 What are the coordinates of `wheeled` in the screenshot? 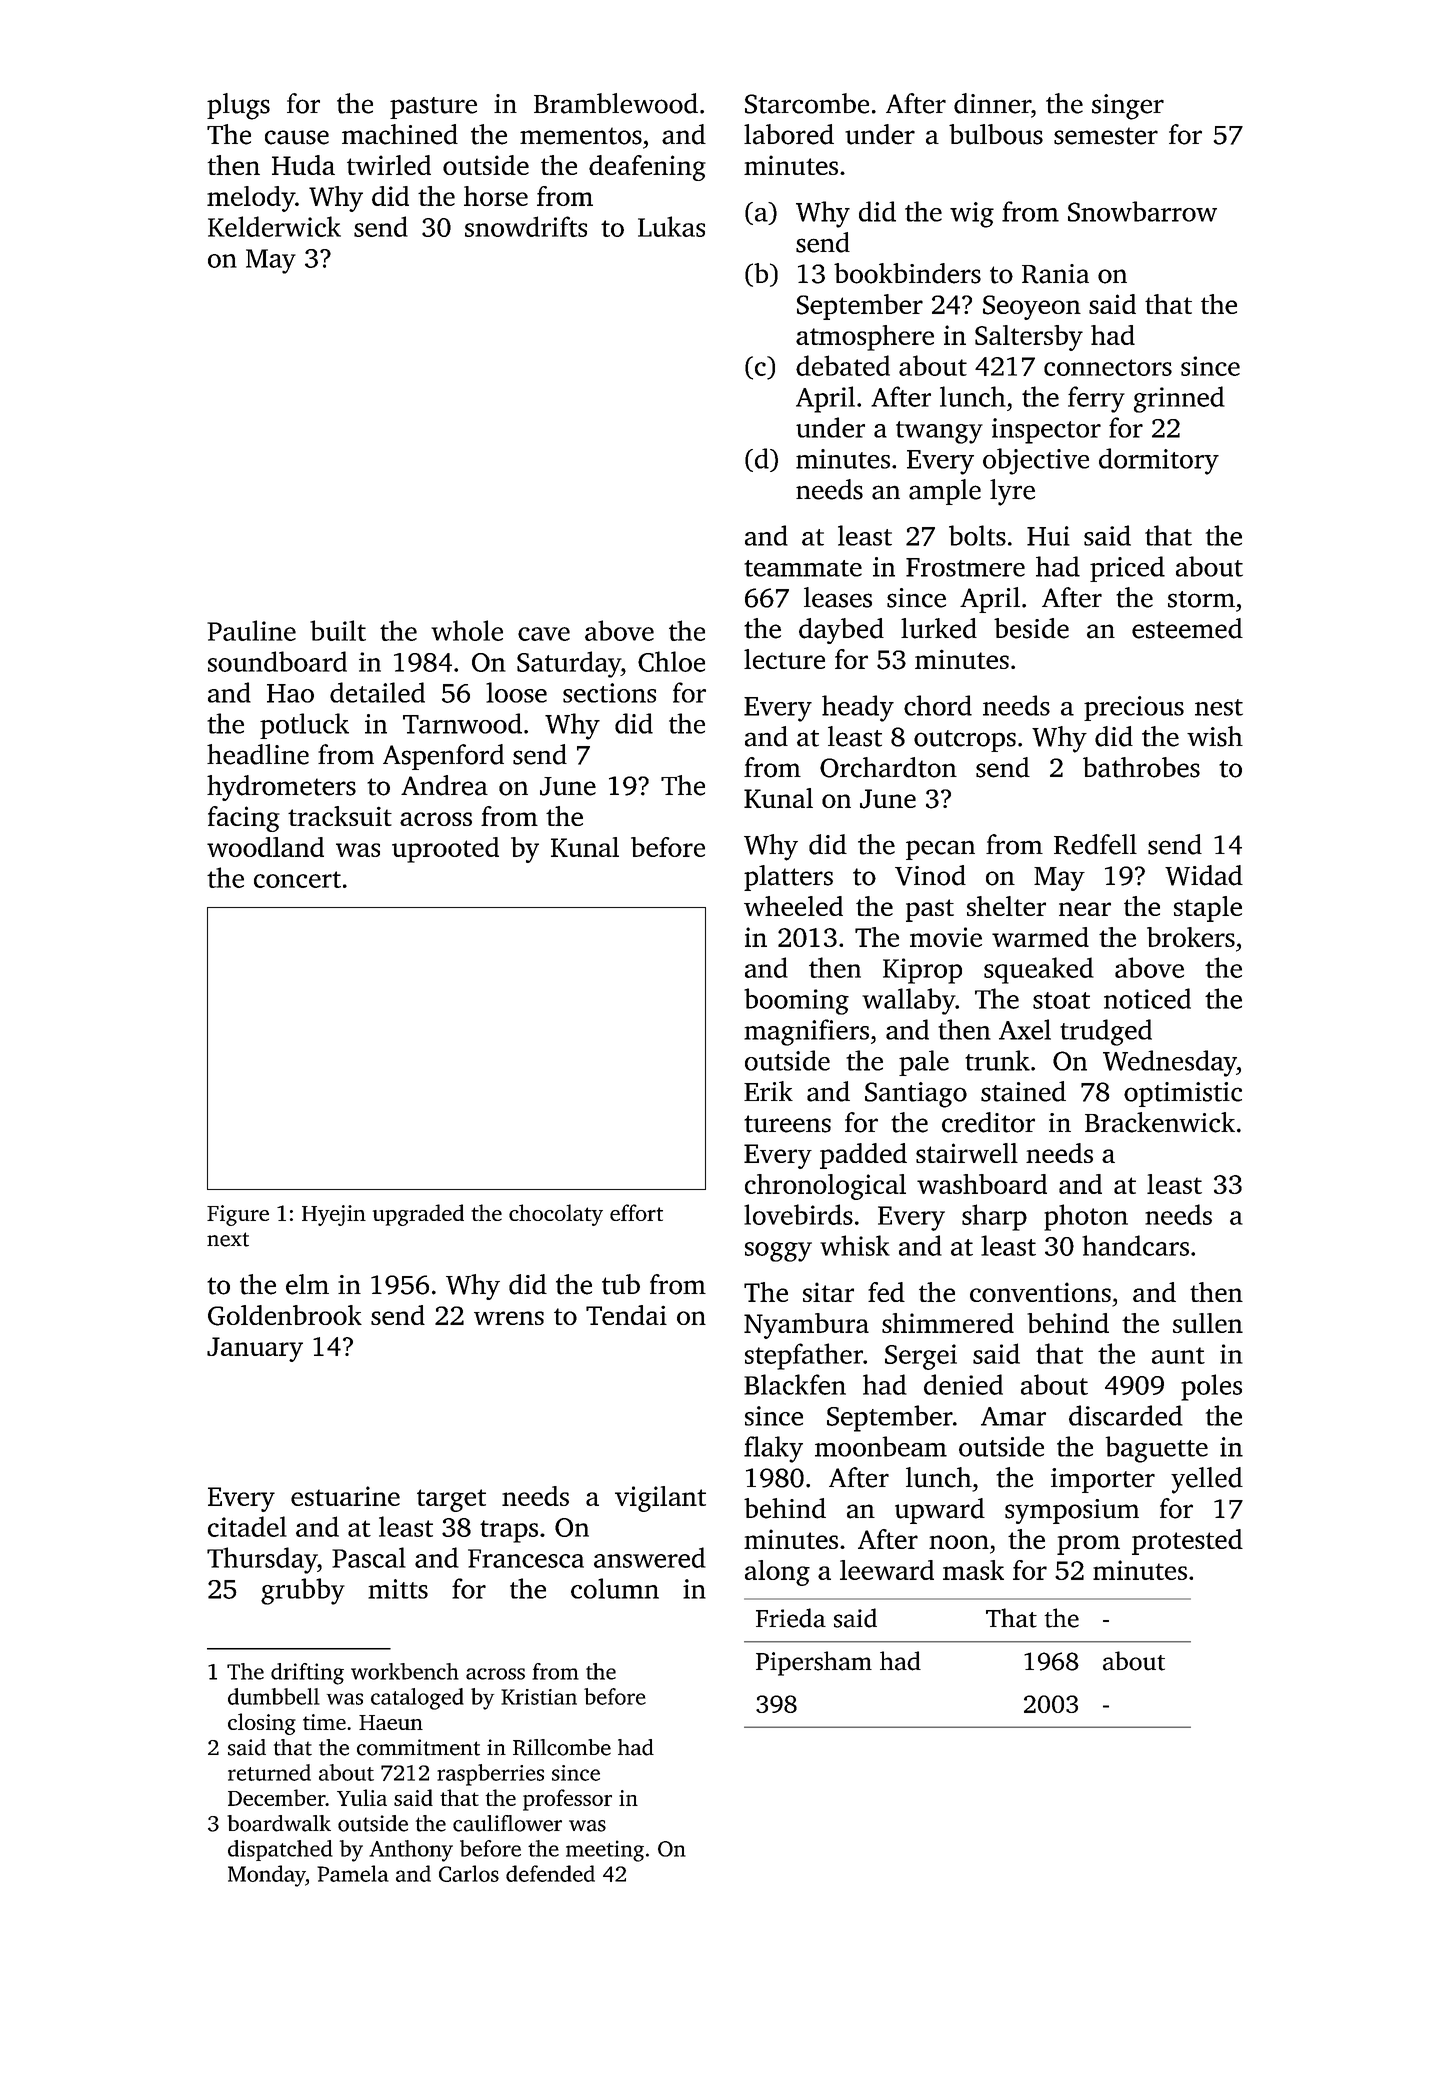 It's located at (793, 906).
